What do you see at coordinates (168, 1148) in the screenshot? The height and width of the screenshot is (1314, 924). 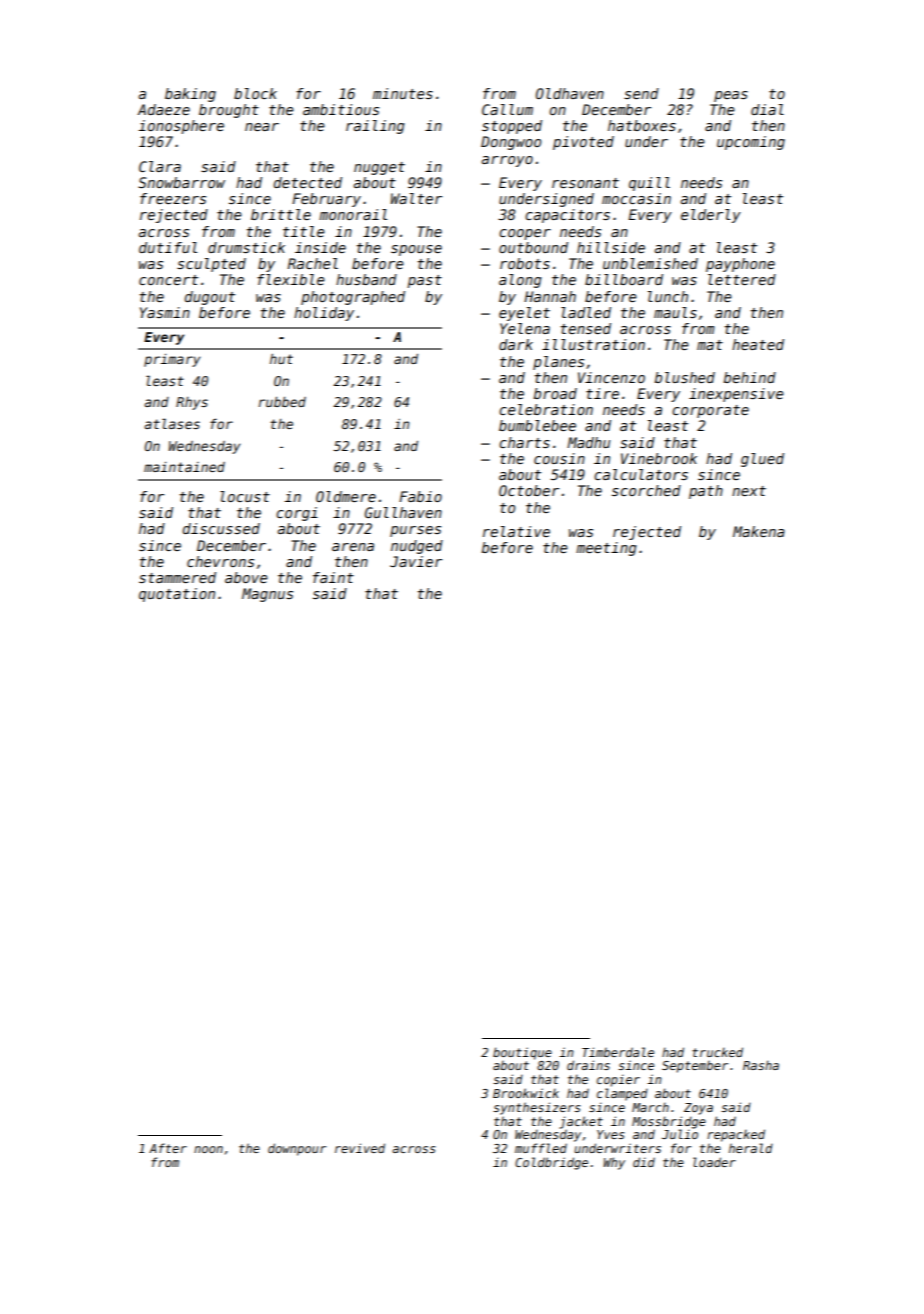 I see `After` at bounding box center [168, 1148].
